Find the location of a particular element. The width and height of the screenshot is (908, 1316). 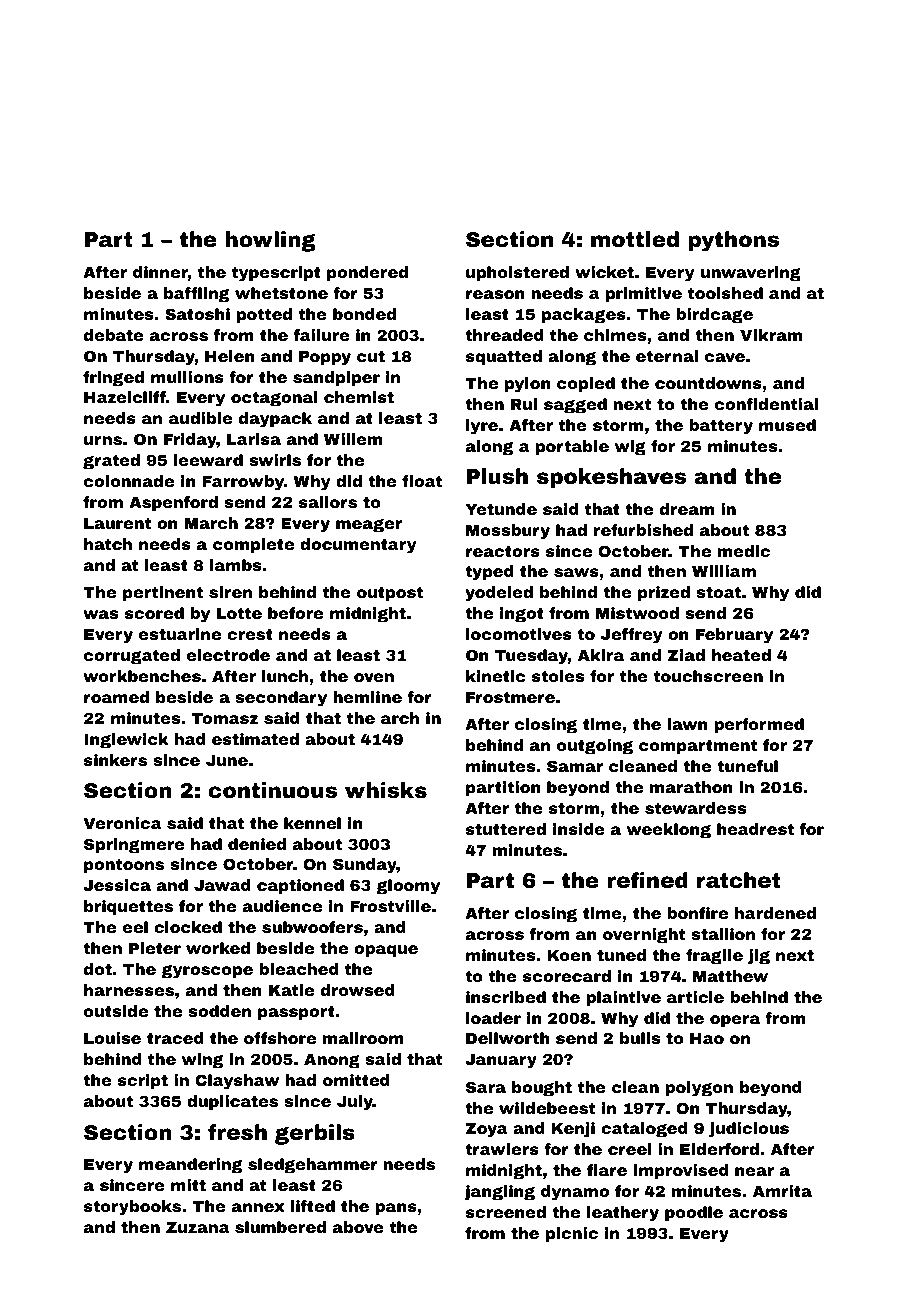

Frostville is located at coordinates (390, 906).
